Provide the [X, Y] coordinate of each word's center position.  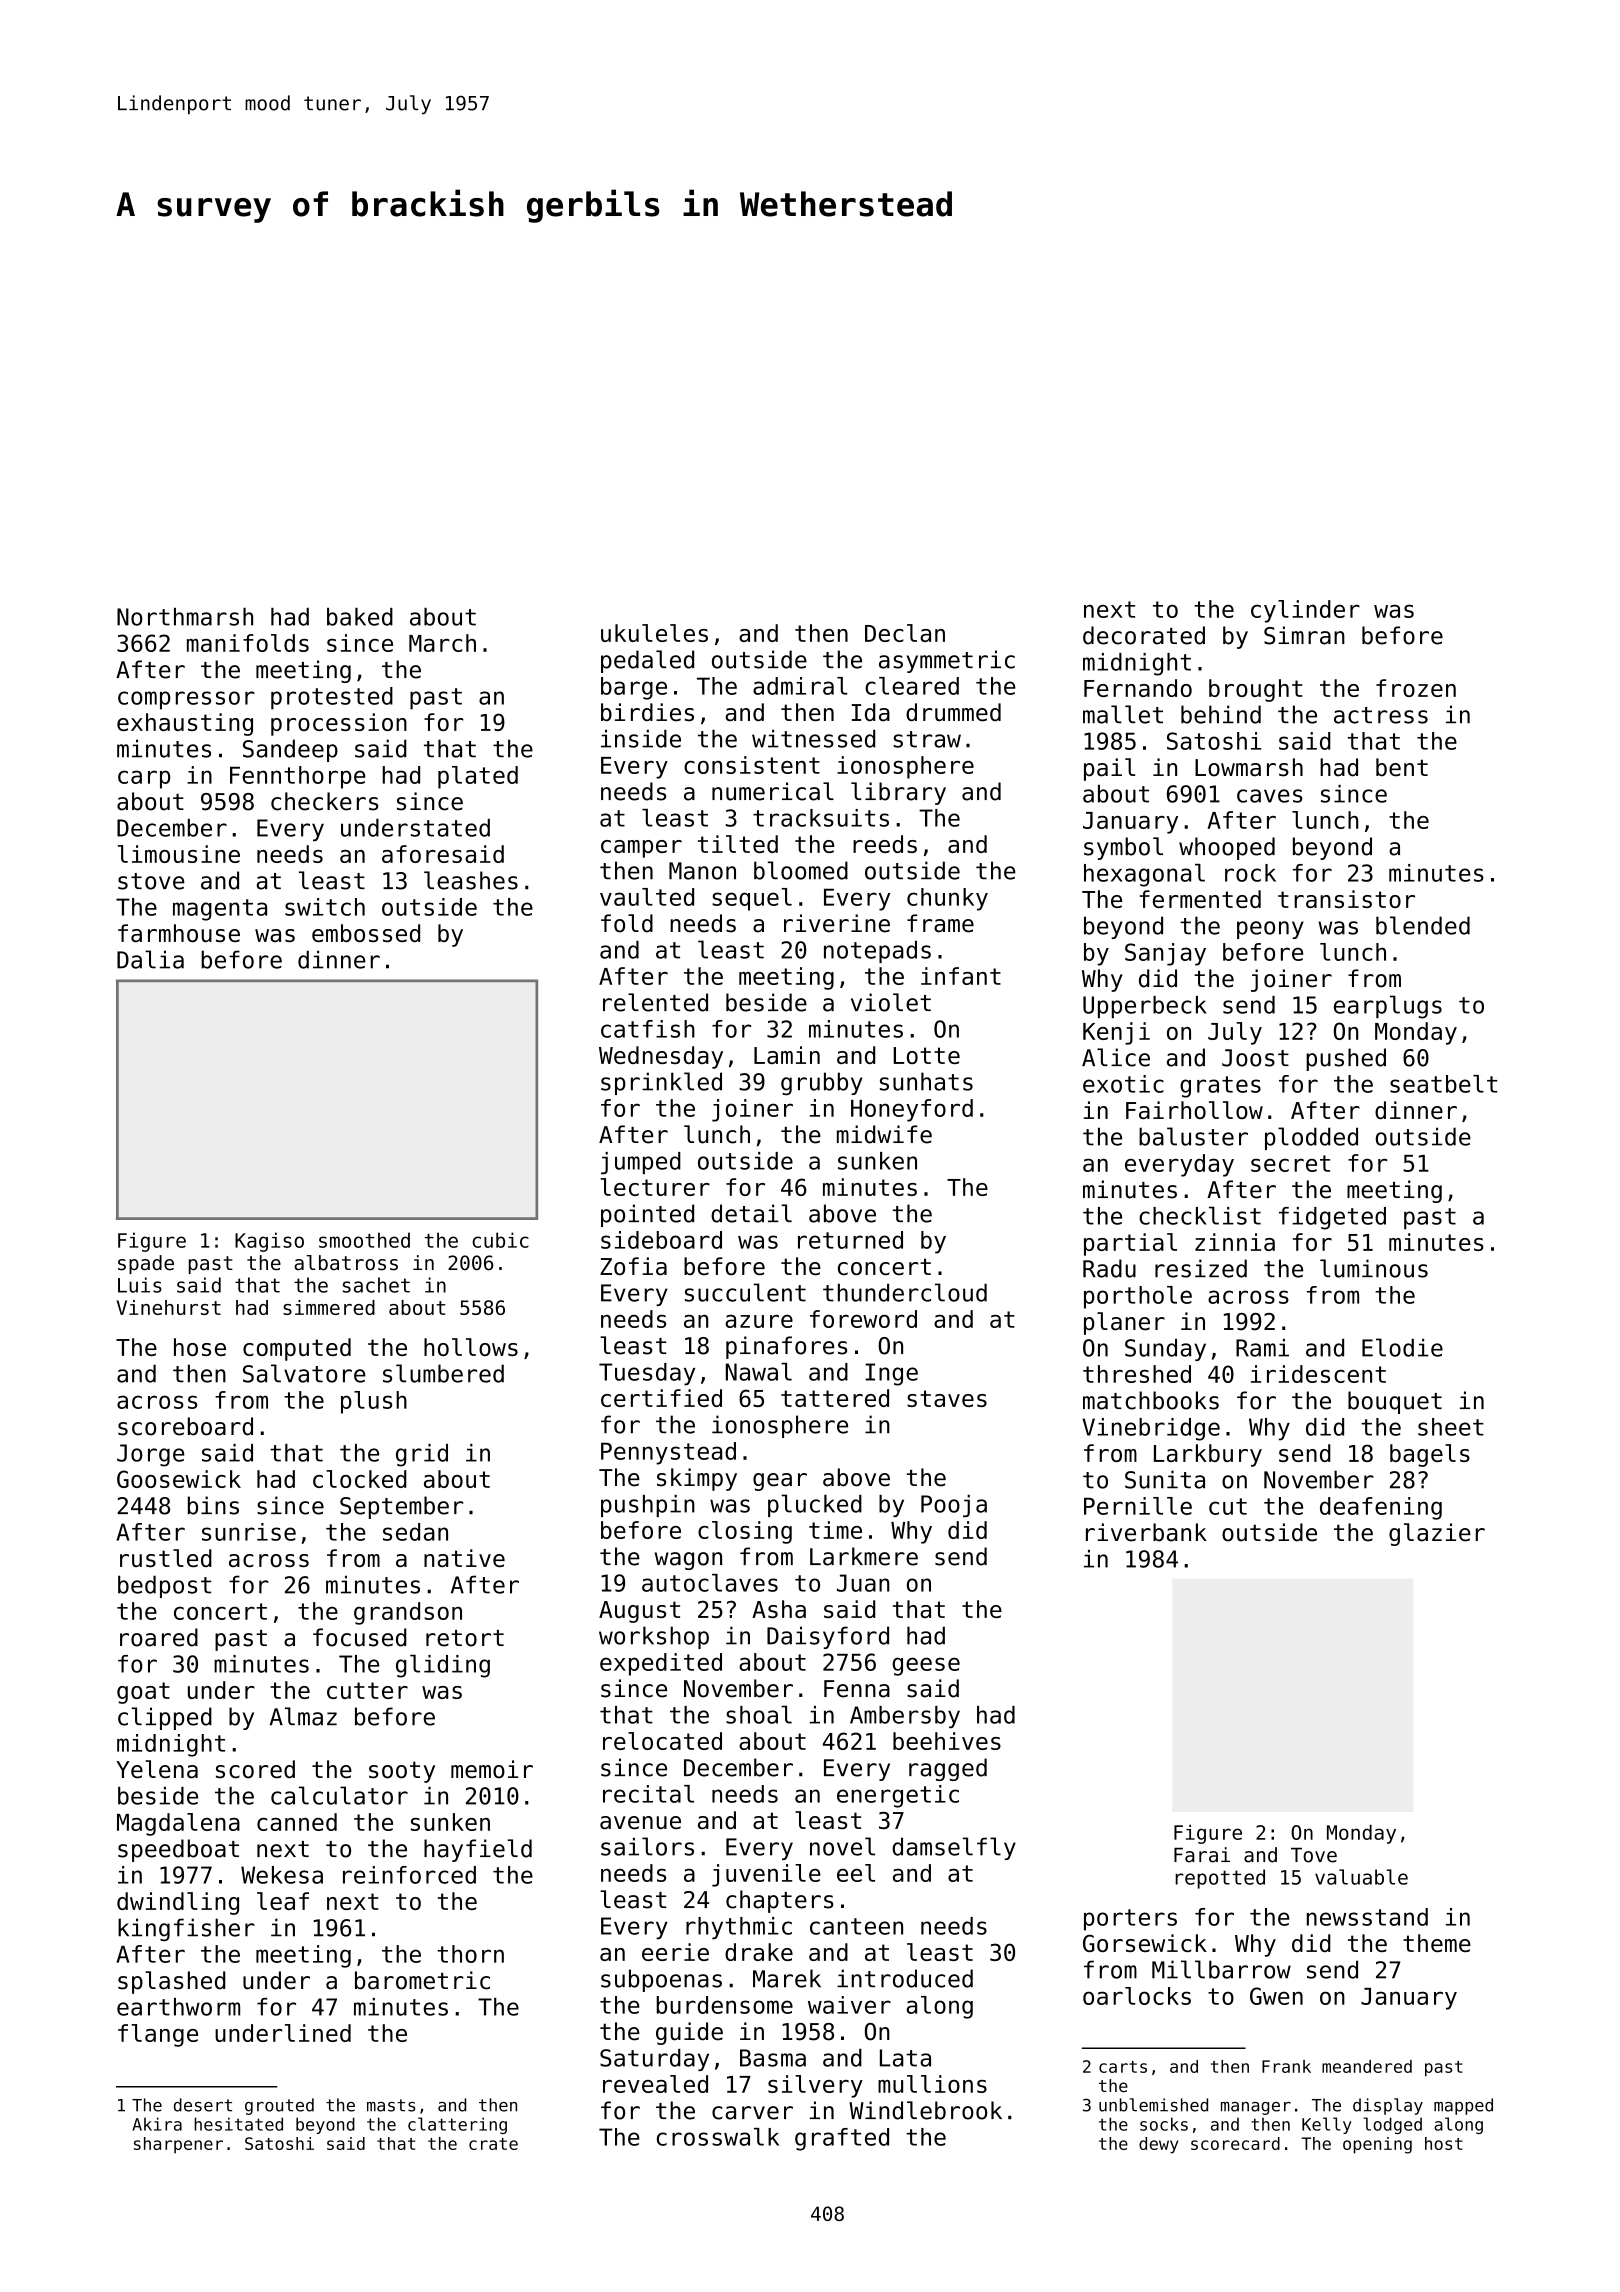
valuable [1361, 1877]
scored [255, 1769]
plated [478, 777]
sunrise [249, 1532]
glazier [1437, 1534]
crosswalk [718, 2137]
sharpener [178, 2145]
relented [655, 1002]
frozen [1416, 688]
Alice [1116, 1057]
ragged [948, 1769]
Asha [779, 1609]
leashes [471, 880]
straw [927, 739]
